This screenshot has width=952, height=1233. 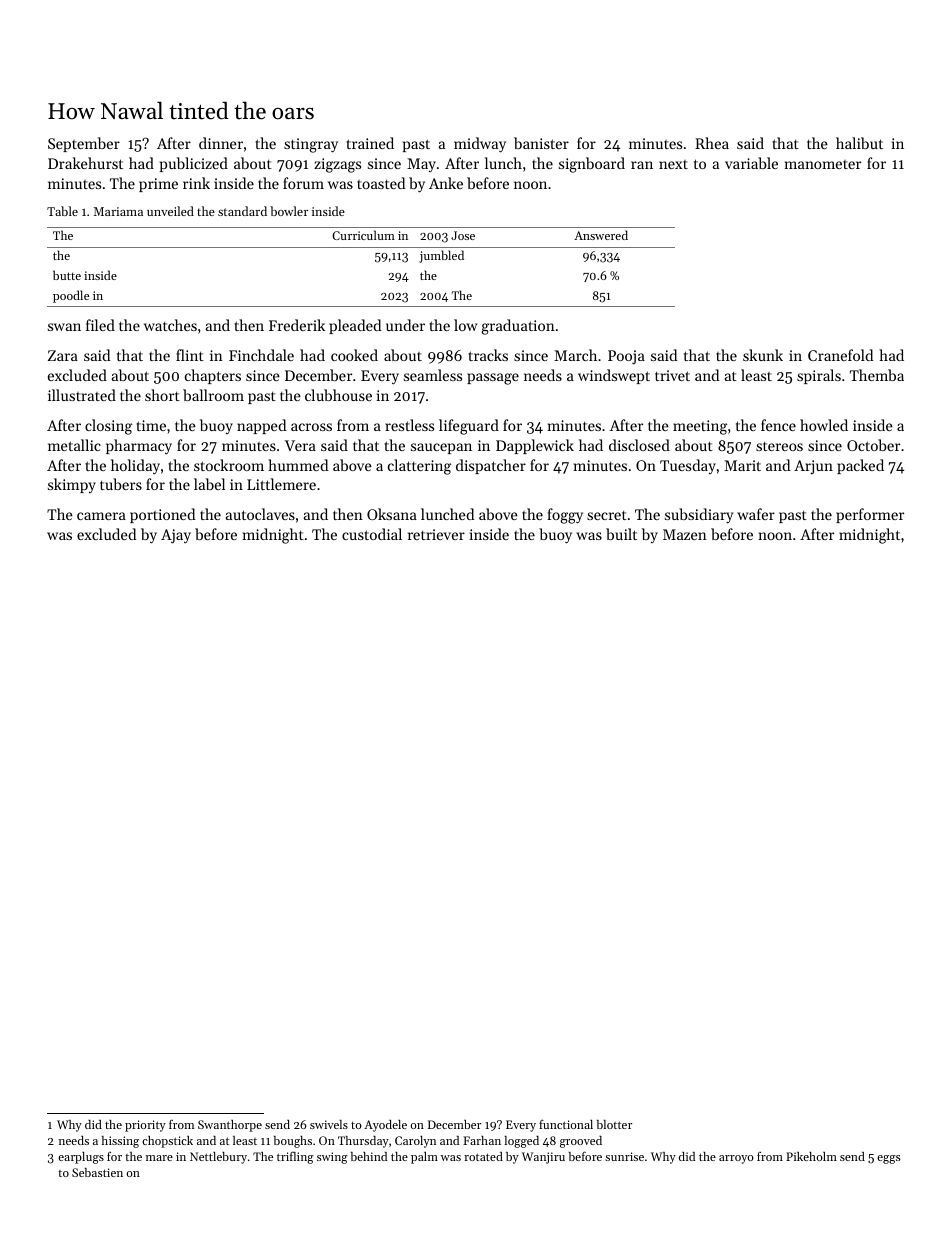 What do you see at coordinates (120, 1142) in the screenshot?
I see `hissing` at bounding box center [120, 1142].
